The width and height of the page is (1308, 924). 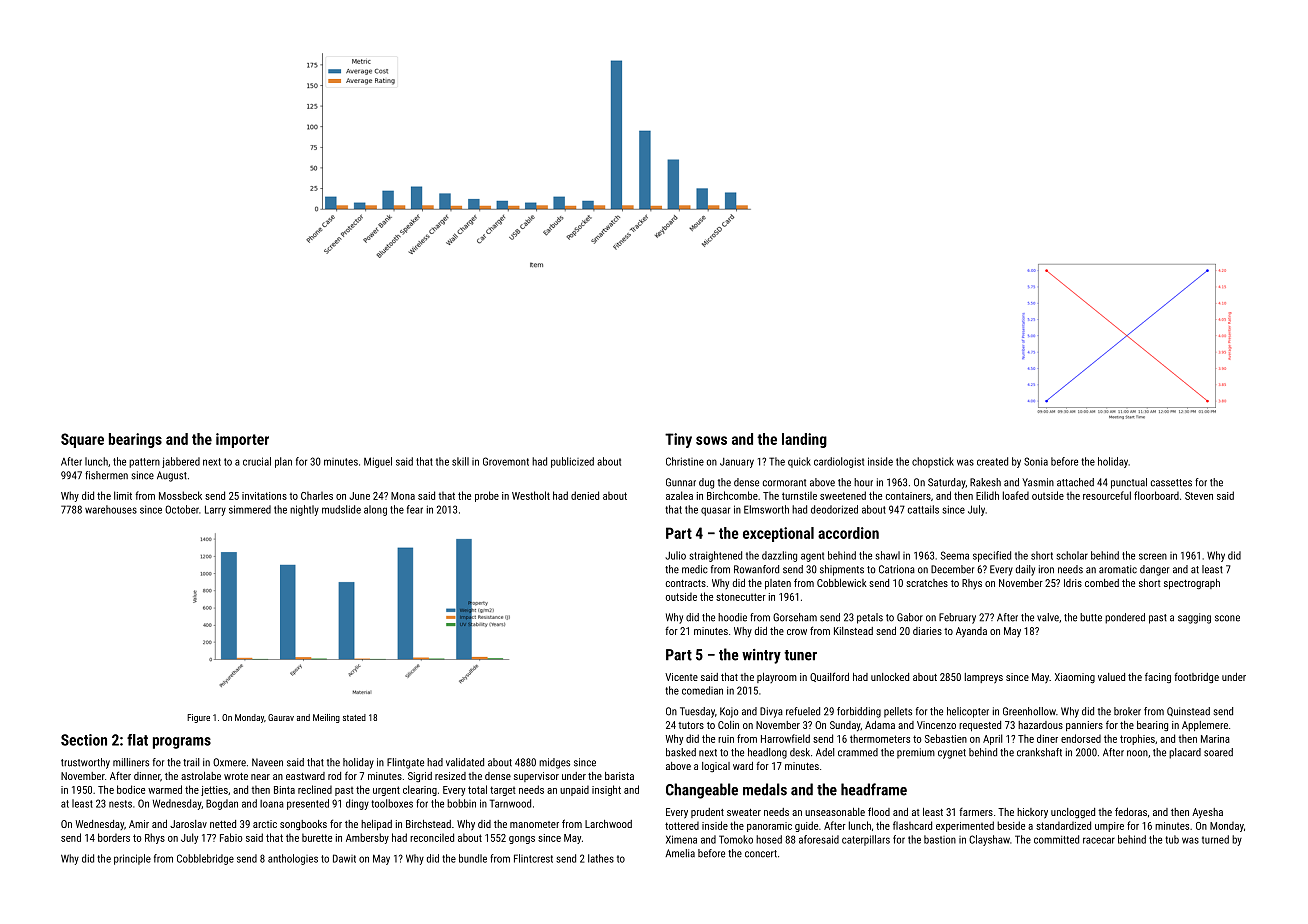 I want to click on butte, so click(x=1091, y=617).
